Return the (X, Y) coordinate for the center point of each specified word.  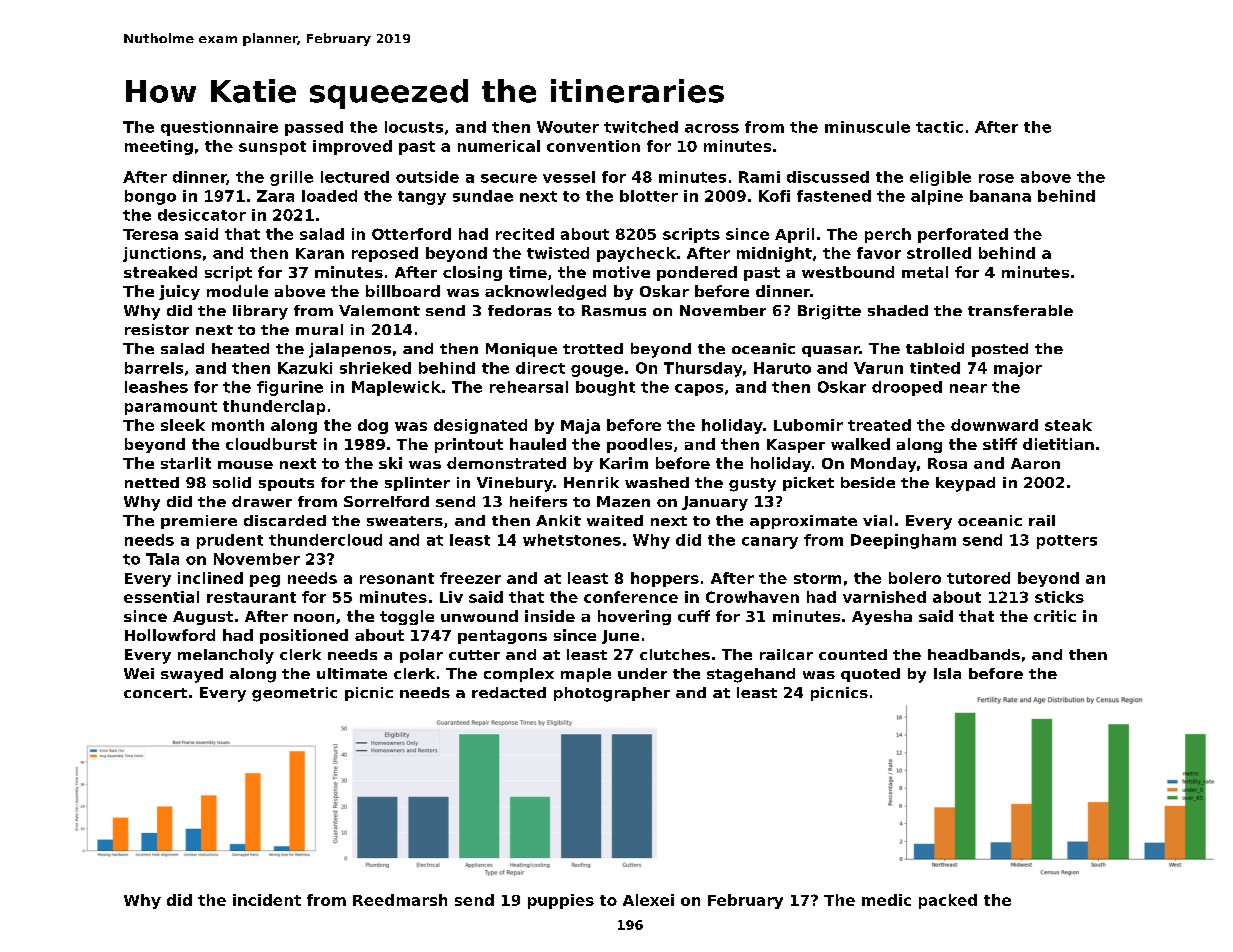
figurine (290, 388)
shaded (898, 310)
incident (267, 900)
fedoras (520, 310)
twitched (641, 127)
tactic (939, 127)
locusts (414, 127)
